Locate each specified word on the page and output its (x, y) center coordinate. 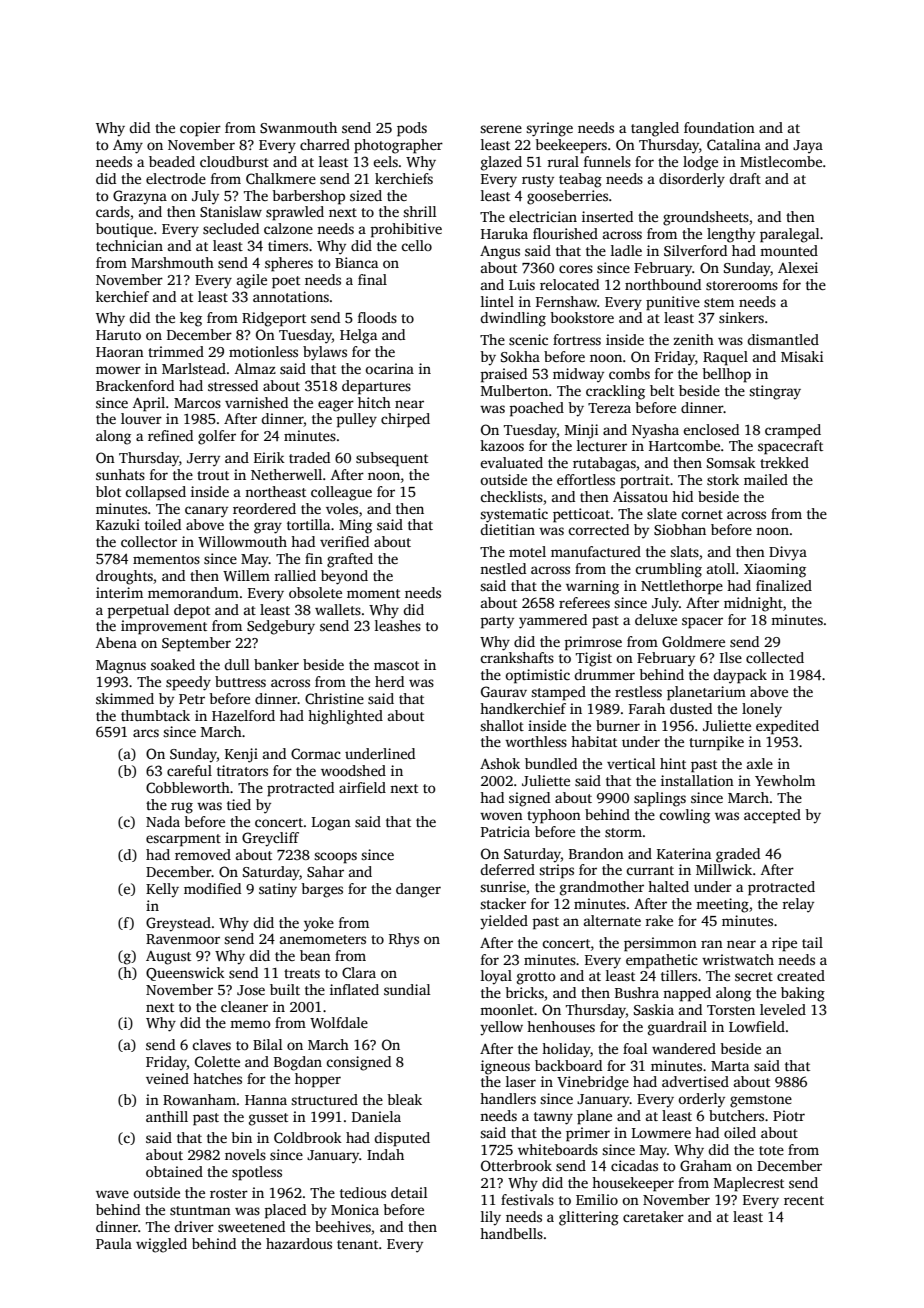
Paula (114, 1243)
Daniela (376, 1116)
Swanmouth (298, 127)
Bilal (268, 1044)
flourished (565, 233)
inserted (607, 216)
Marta (730, 1066)
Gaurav (504, 691)
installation (697, 780)
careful (189, 770)
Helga (358, 336)
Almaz (255, 368)
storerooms (742, 285)
